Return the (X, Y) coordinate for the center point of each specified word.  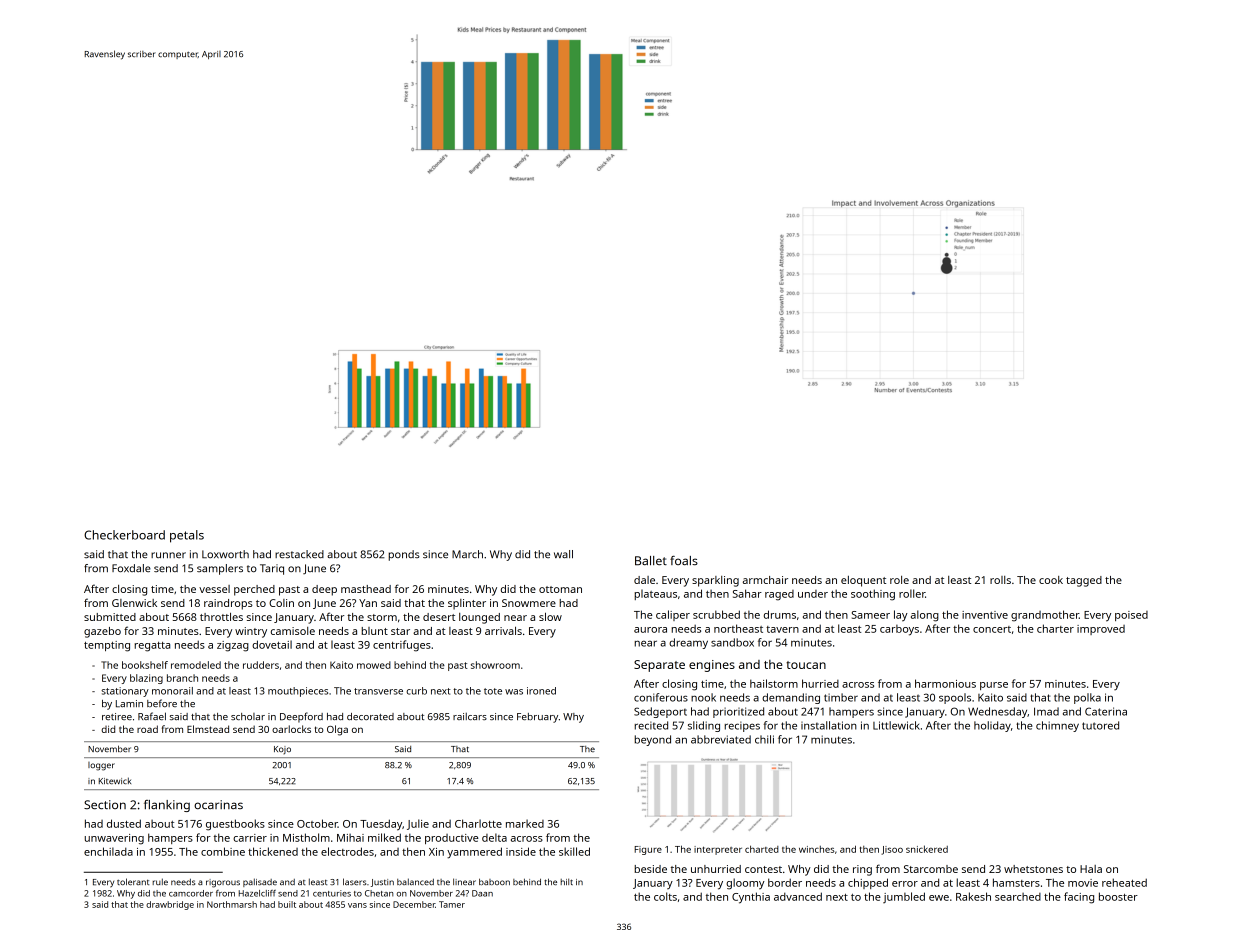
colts (665, 896)
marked (525, 823)
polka (1087, 698)
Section (105, 804)
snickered (927, 849)
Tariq (272, 569)
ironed (541, 691)
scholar (248, 716)
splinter (467, 604)
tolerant (133, 881)
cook (1051, 580)
